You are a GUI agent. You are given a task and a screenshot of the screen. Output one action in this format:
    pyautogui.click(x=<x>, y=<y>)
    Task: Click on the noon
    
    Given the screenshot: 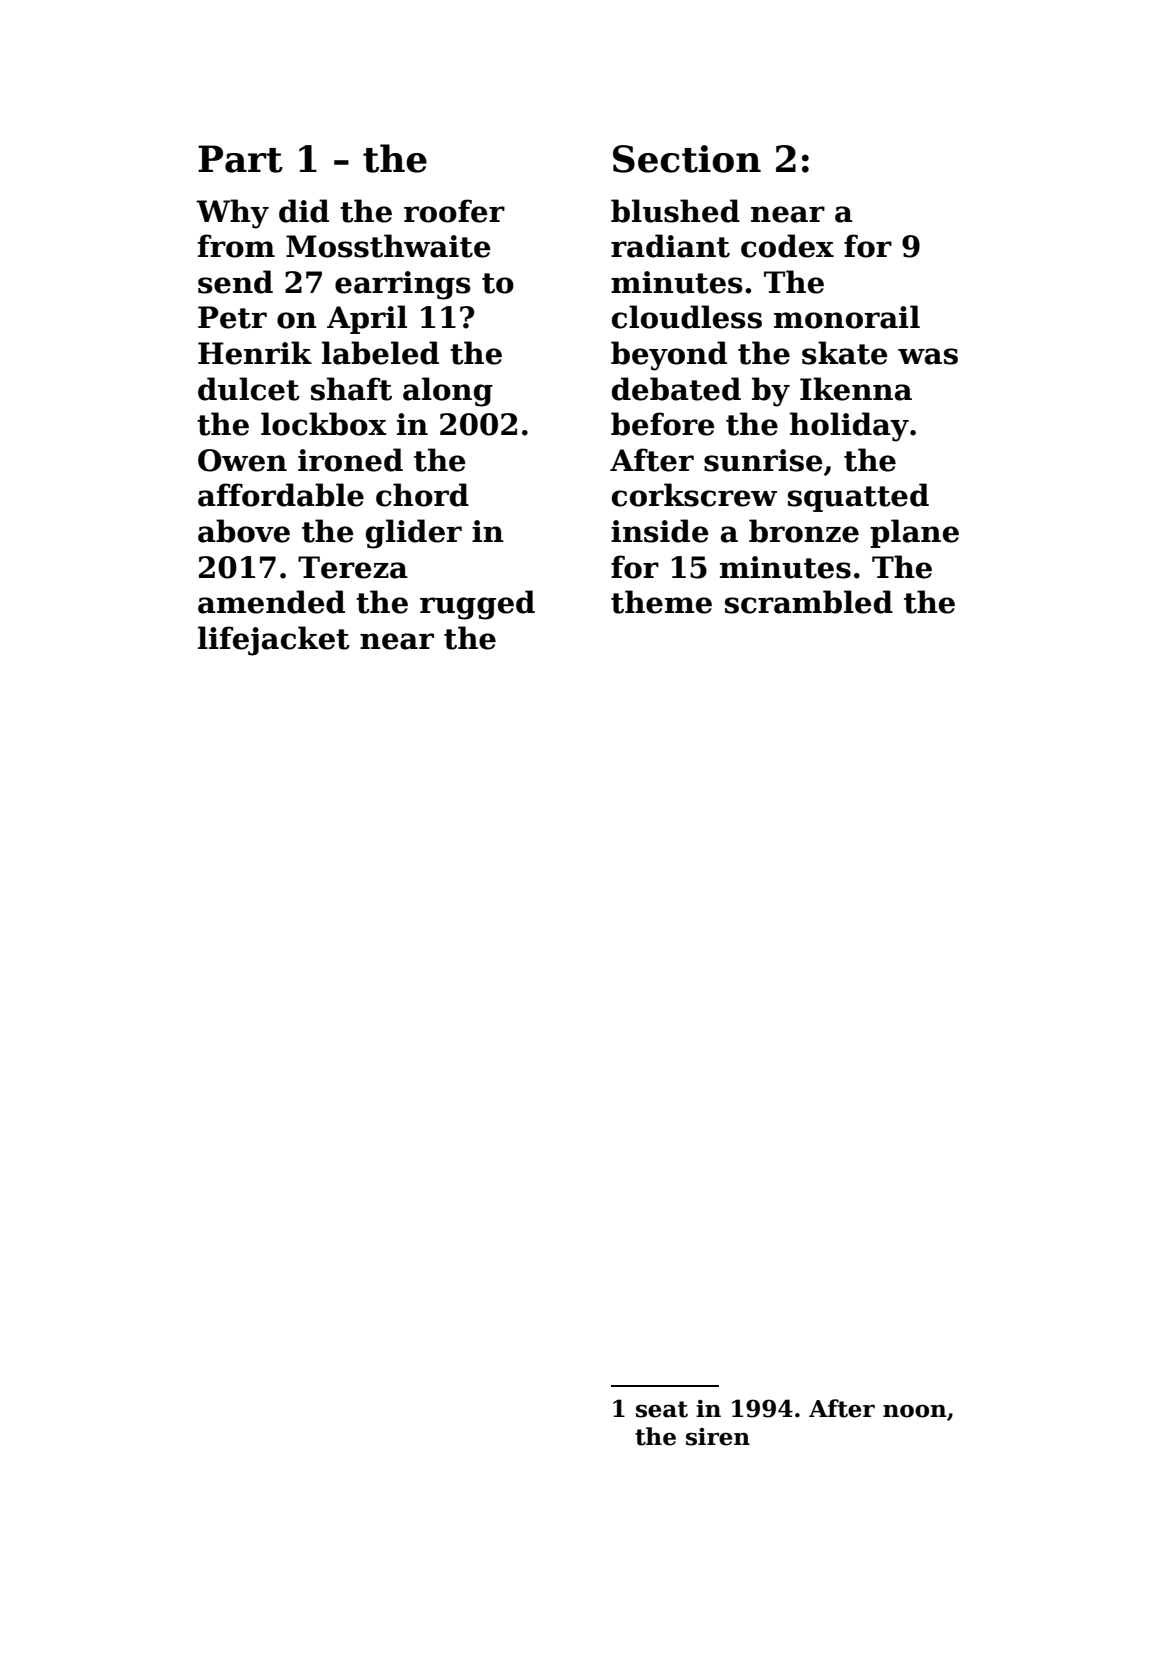 What is the action you would take?
    pyautogui.click(x=915, y=1411)
